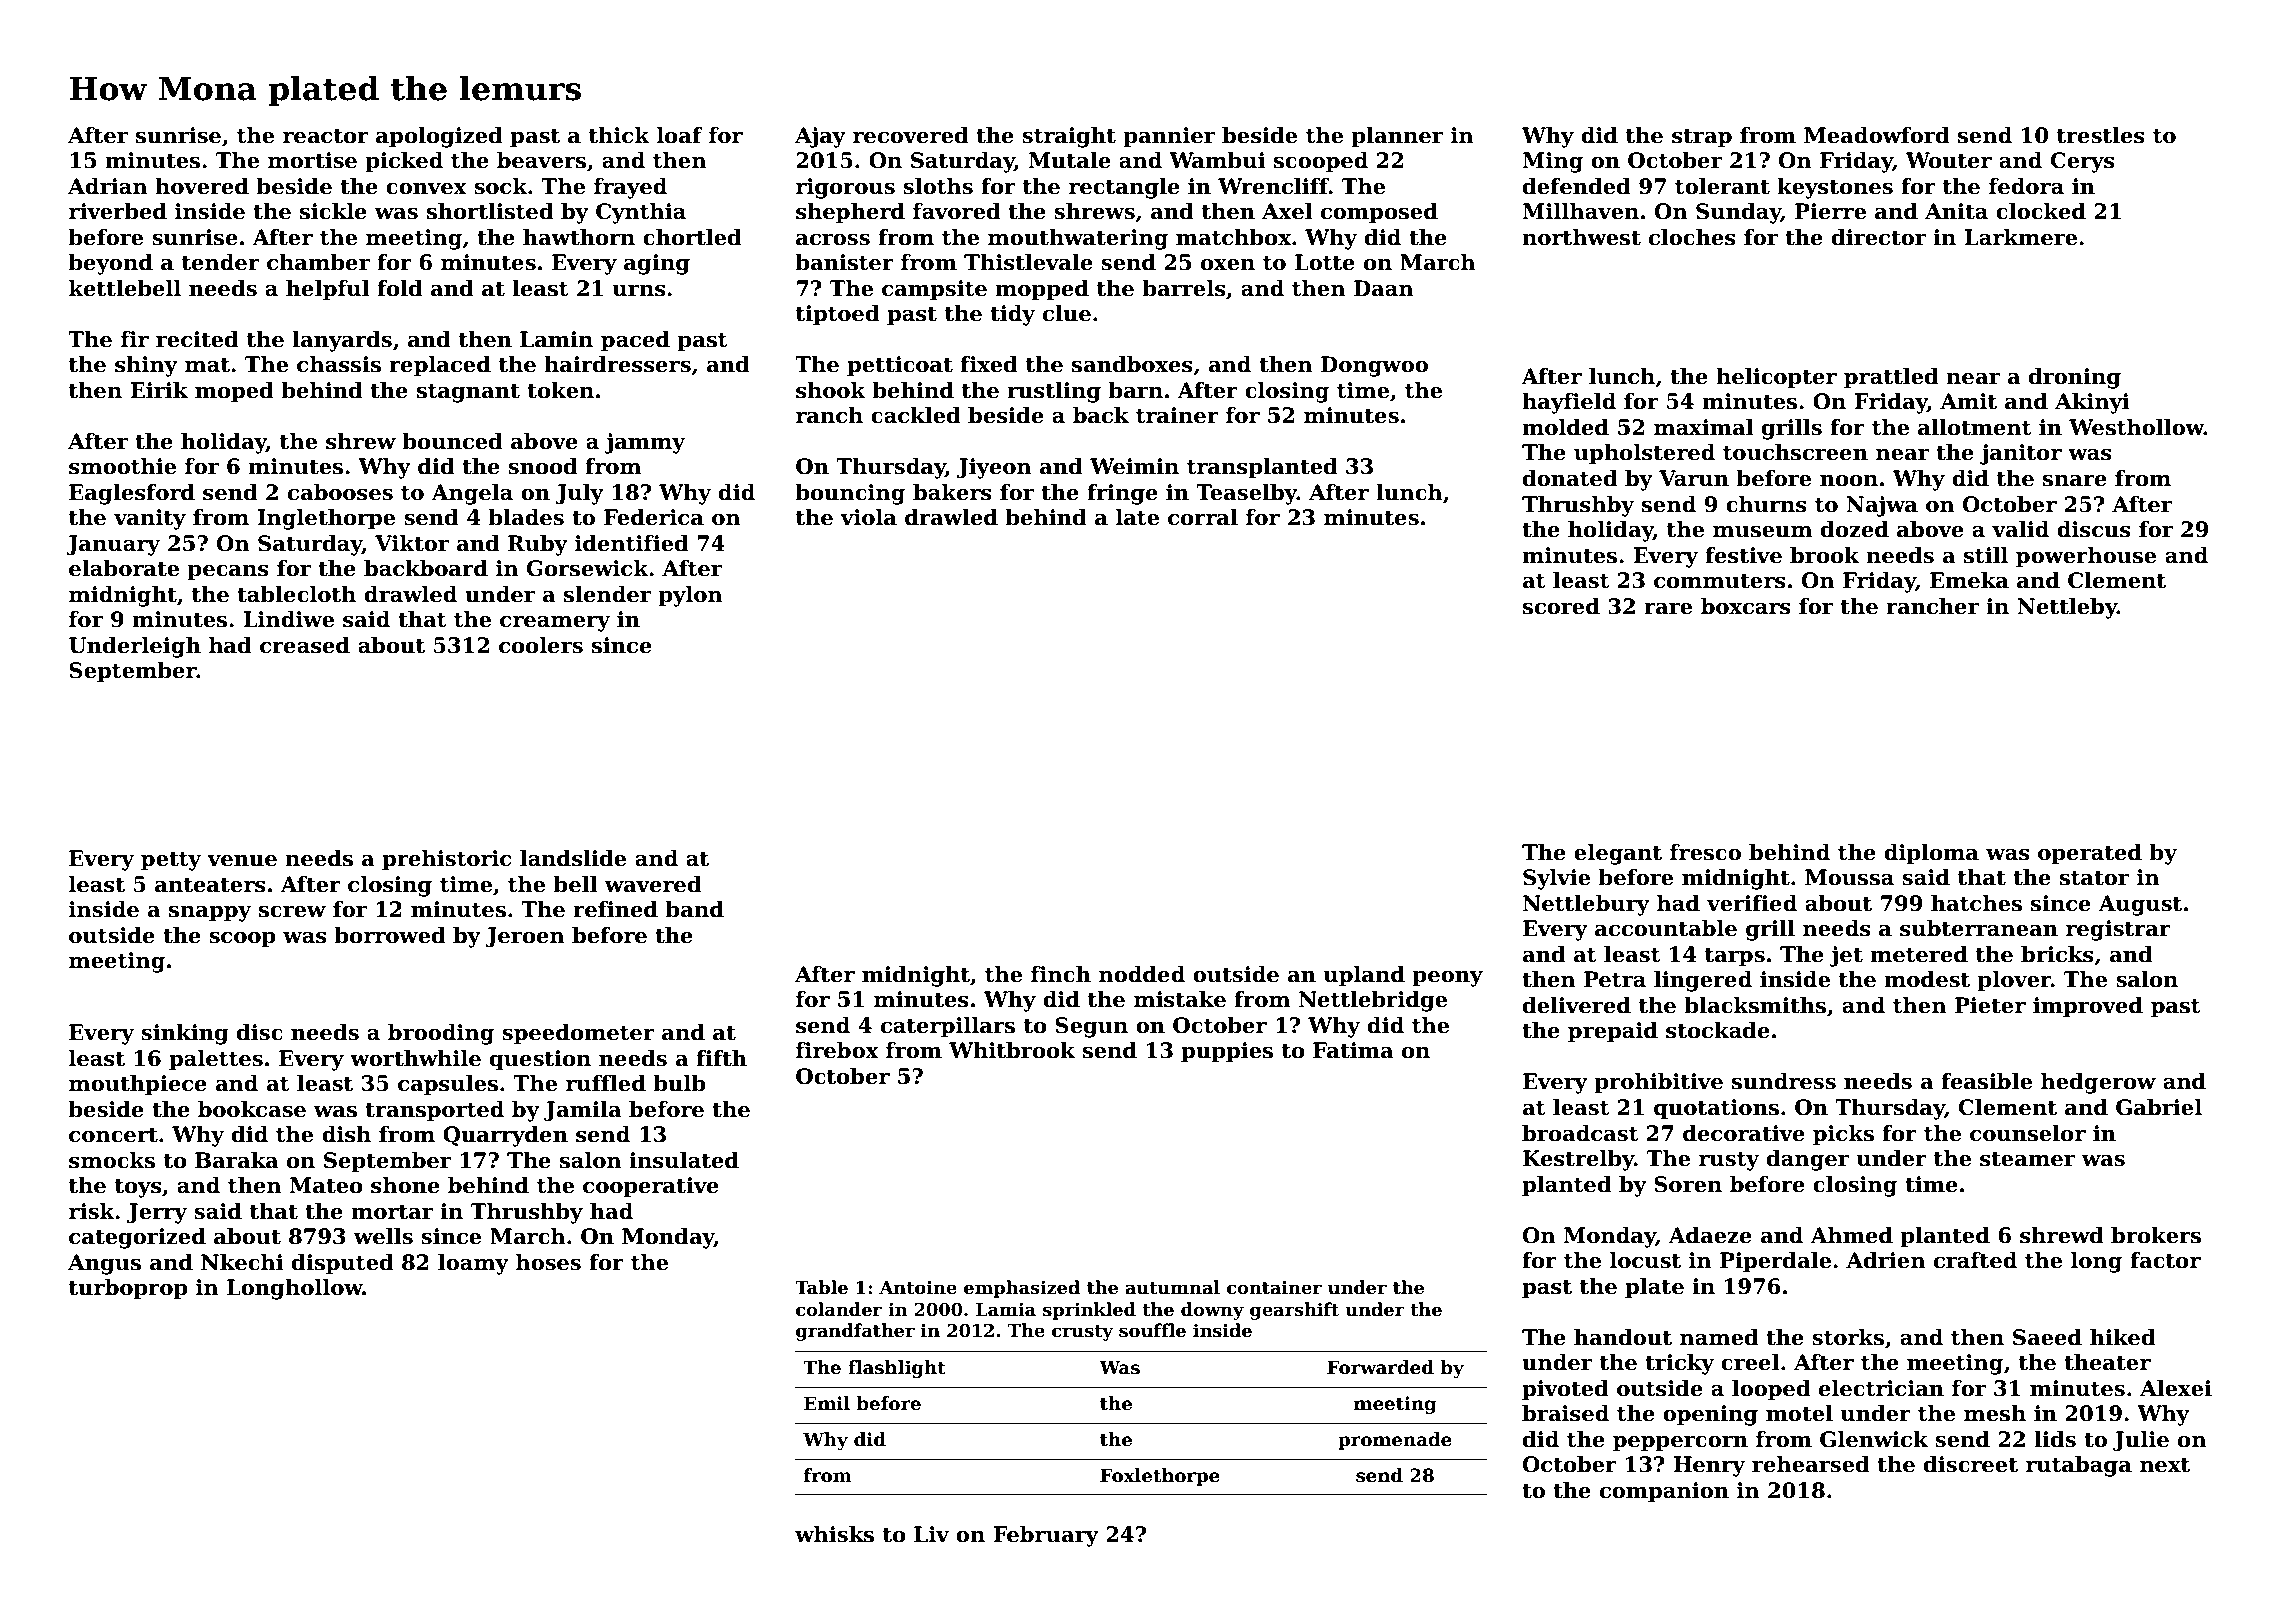 Image resolution: width=2282 pixels, height=1614 pixels. Describe the element at coordinates (1227, 1052) in the document. I see `puppies` at that location.
